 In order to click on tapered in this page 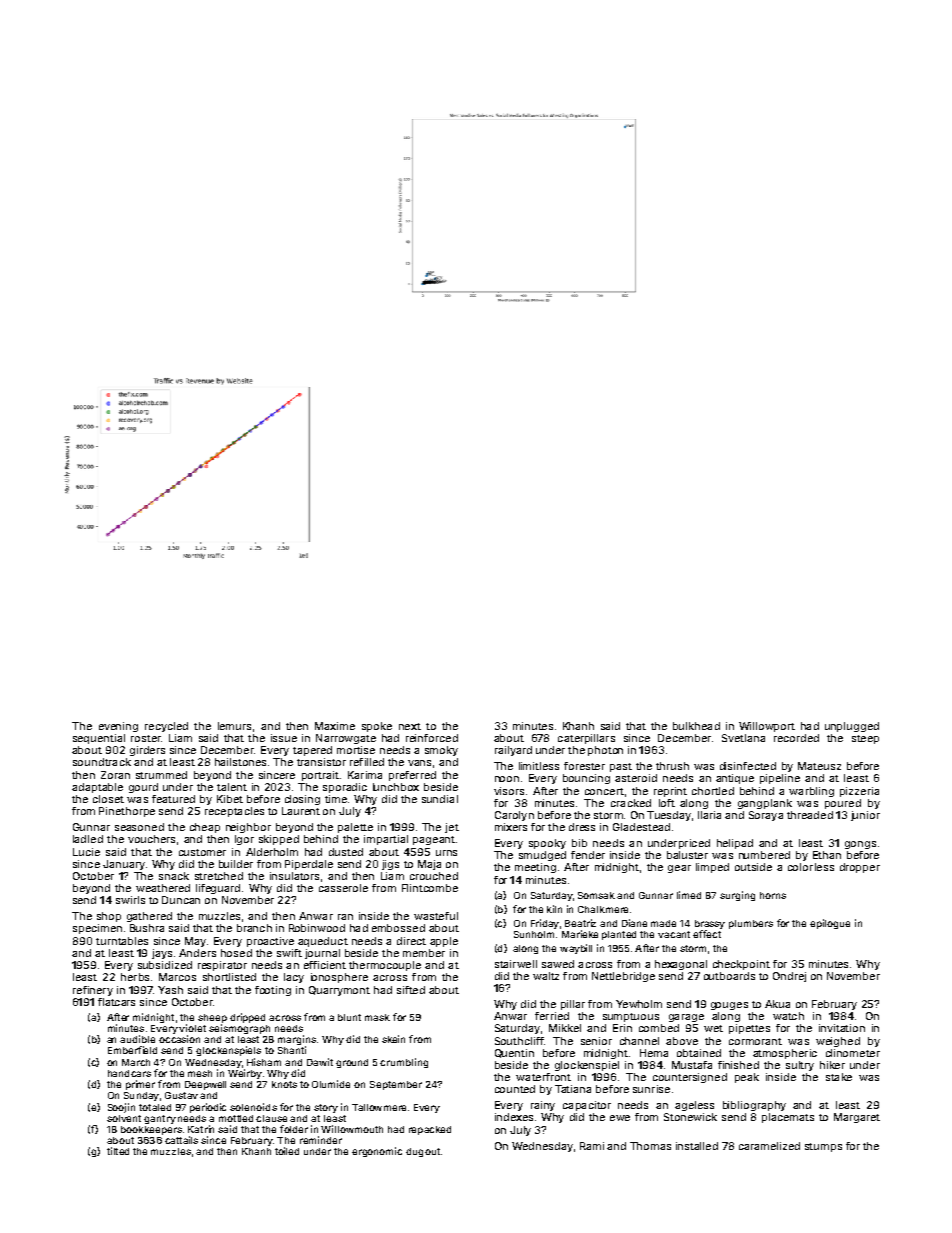, I will do `click(312, 751)`.
